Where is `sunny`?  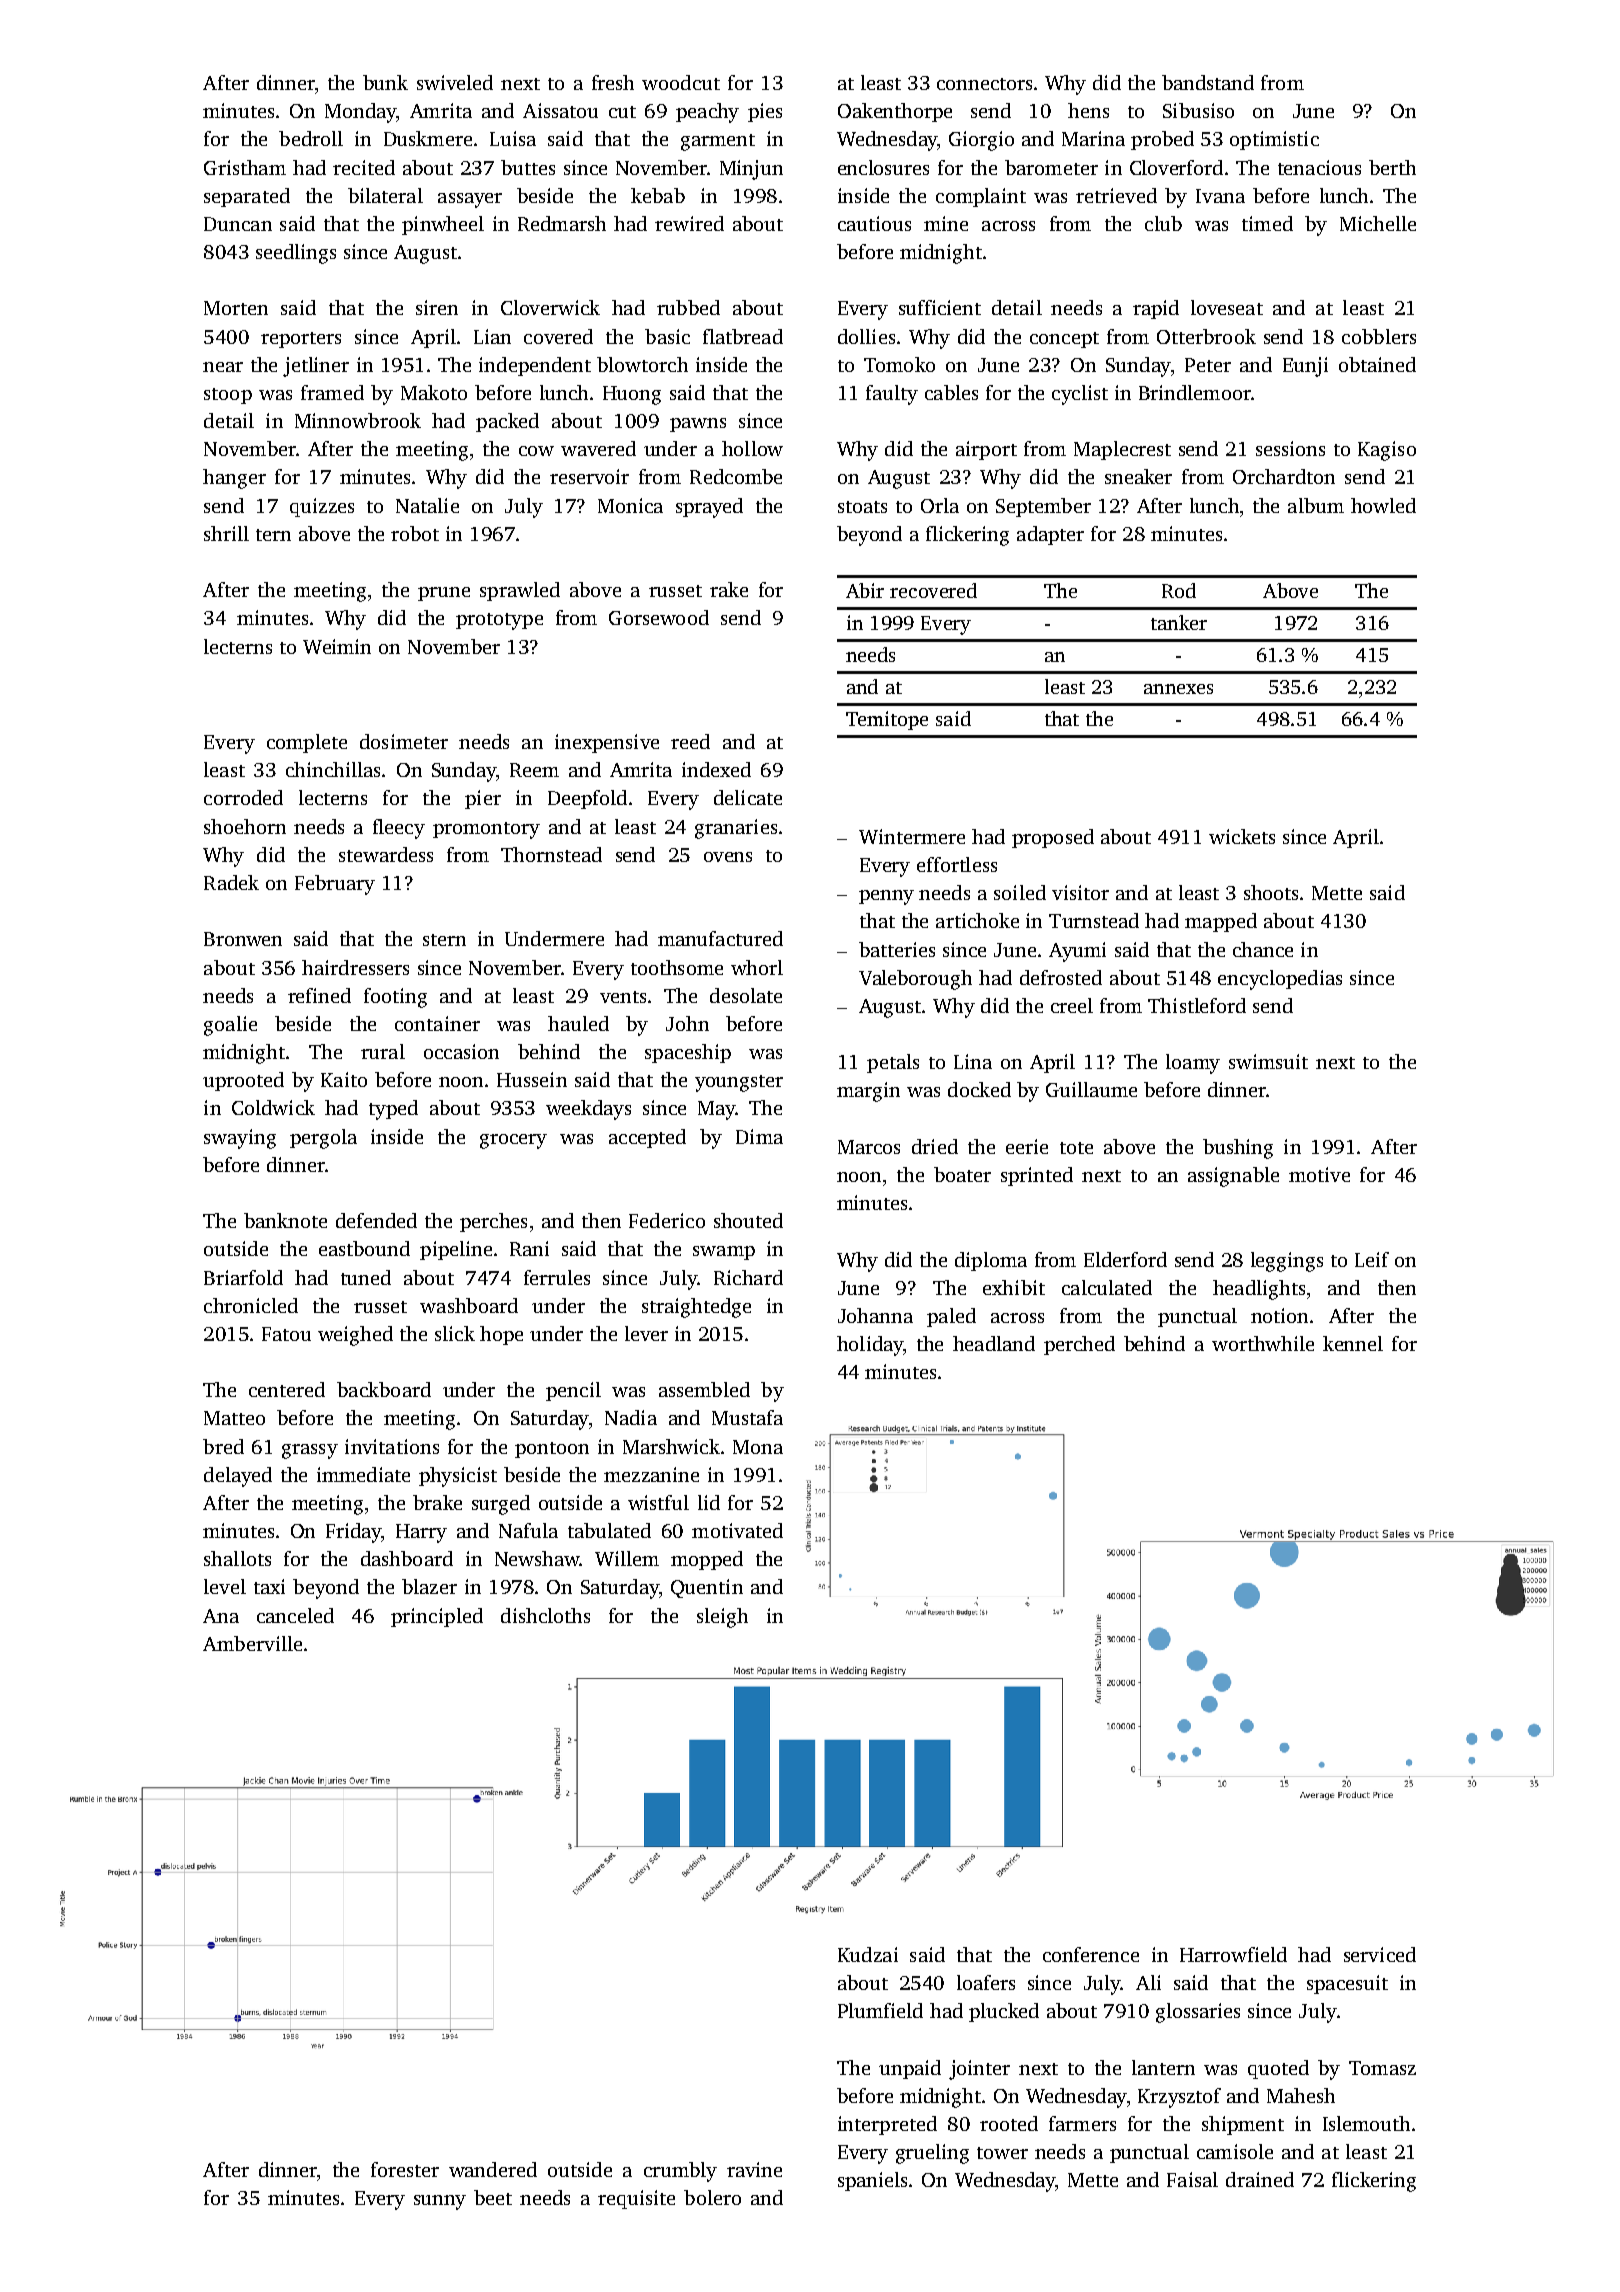 sunny is located at coordinates (440, 2202).
